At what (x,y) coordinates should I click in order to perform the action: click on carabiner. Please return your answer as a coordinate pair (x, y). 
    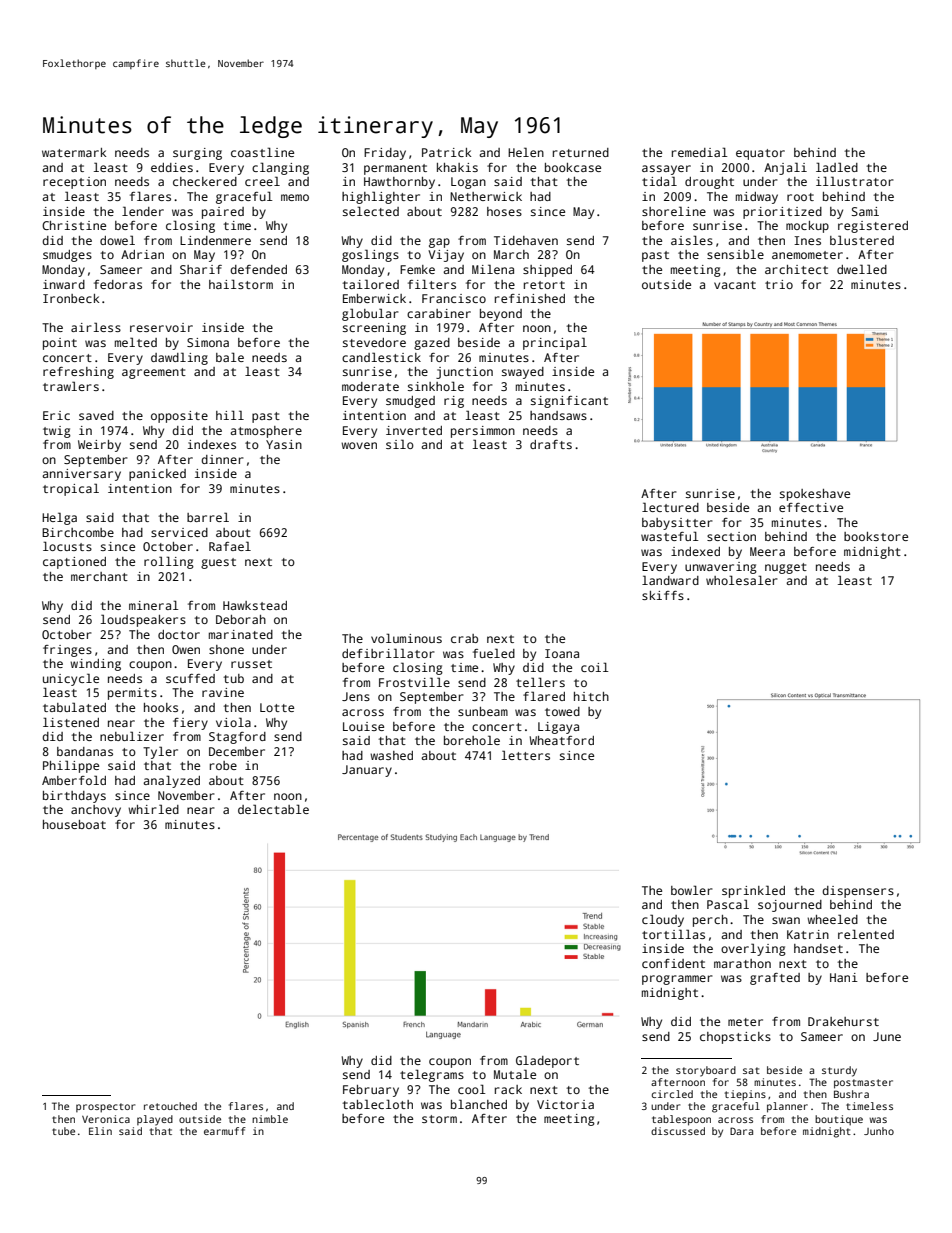
    Looking at the image, I should click on (439, 313).
